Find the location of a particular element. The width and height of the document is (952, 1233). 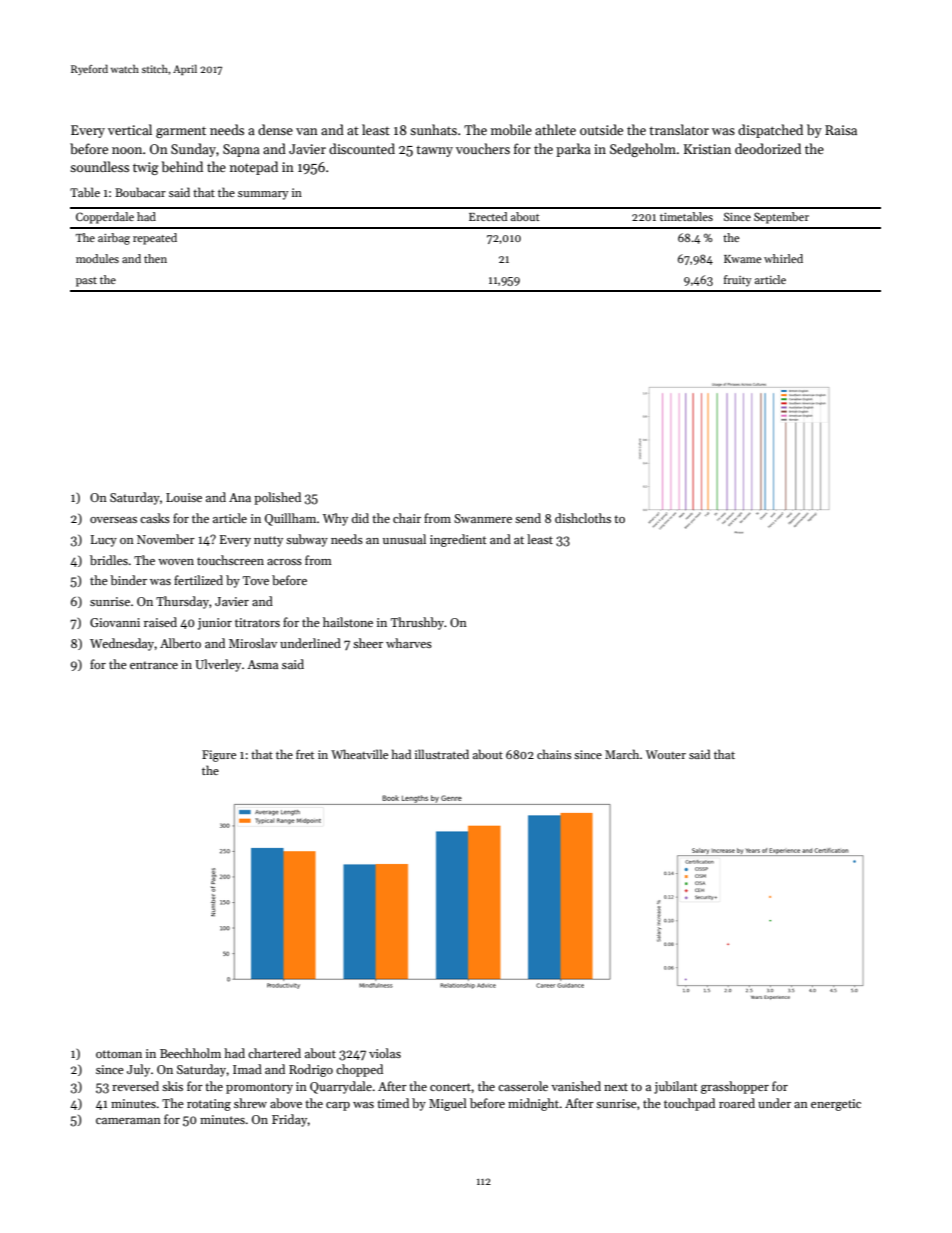

woven is located at coordinates (176, 562).
